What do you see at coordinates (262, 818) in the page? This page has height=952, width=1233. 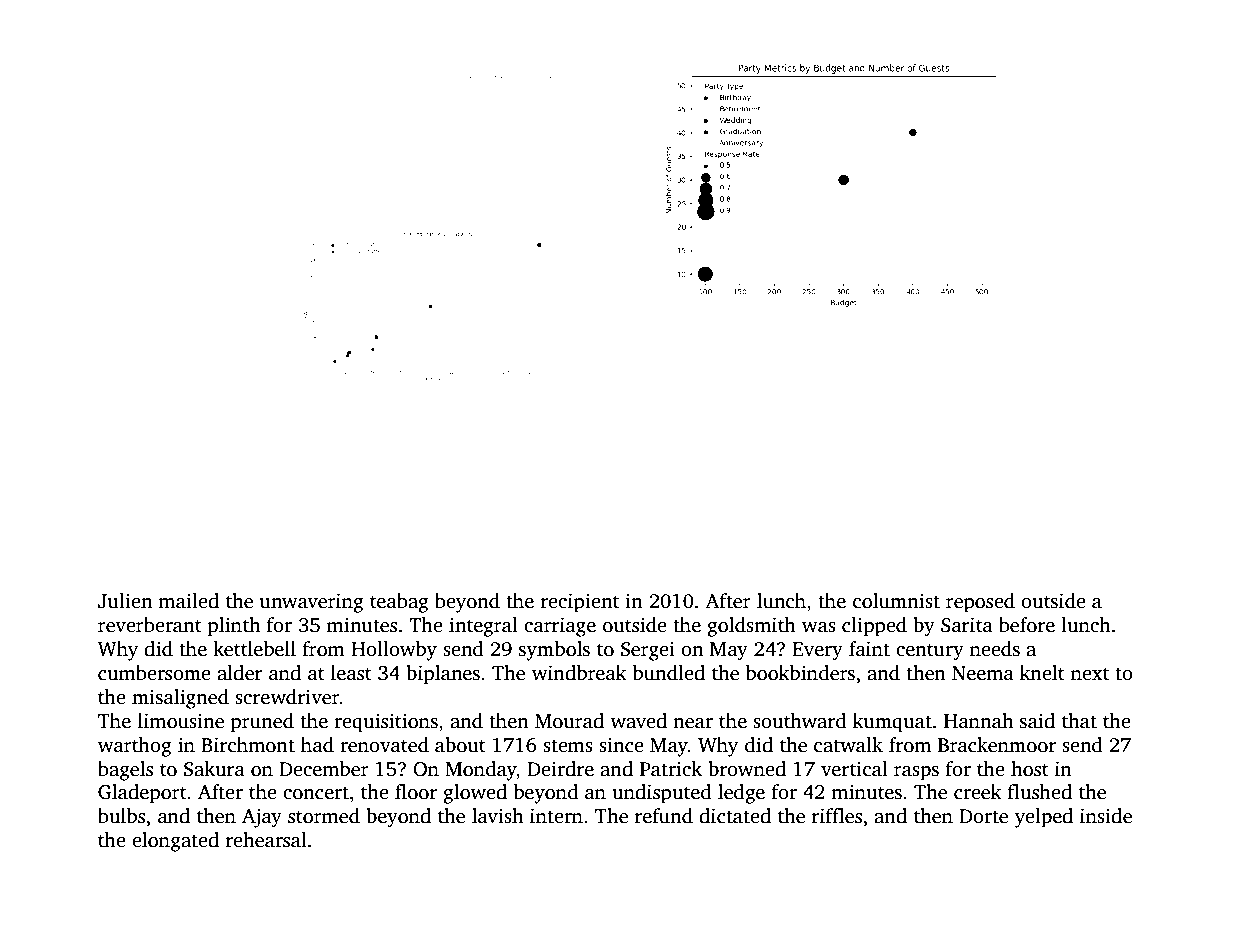 I see `Ajay` at bounding box center [262, 818].
